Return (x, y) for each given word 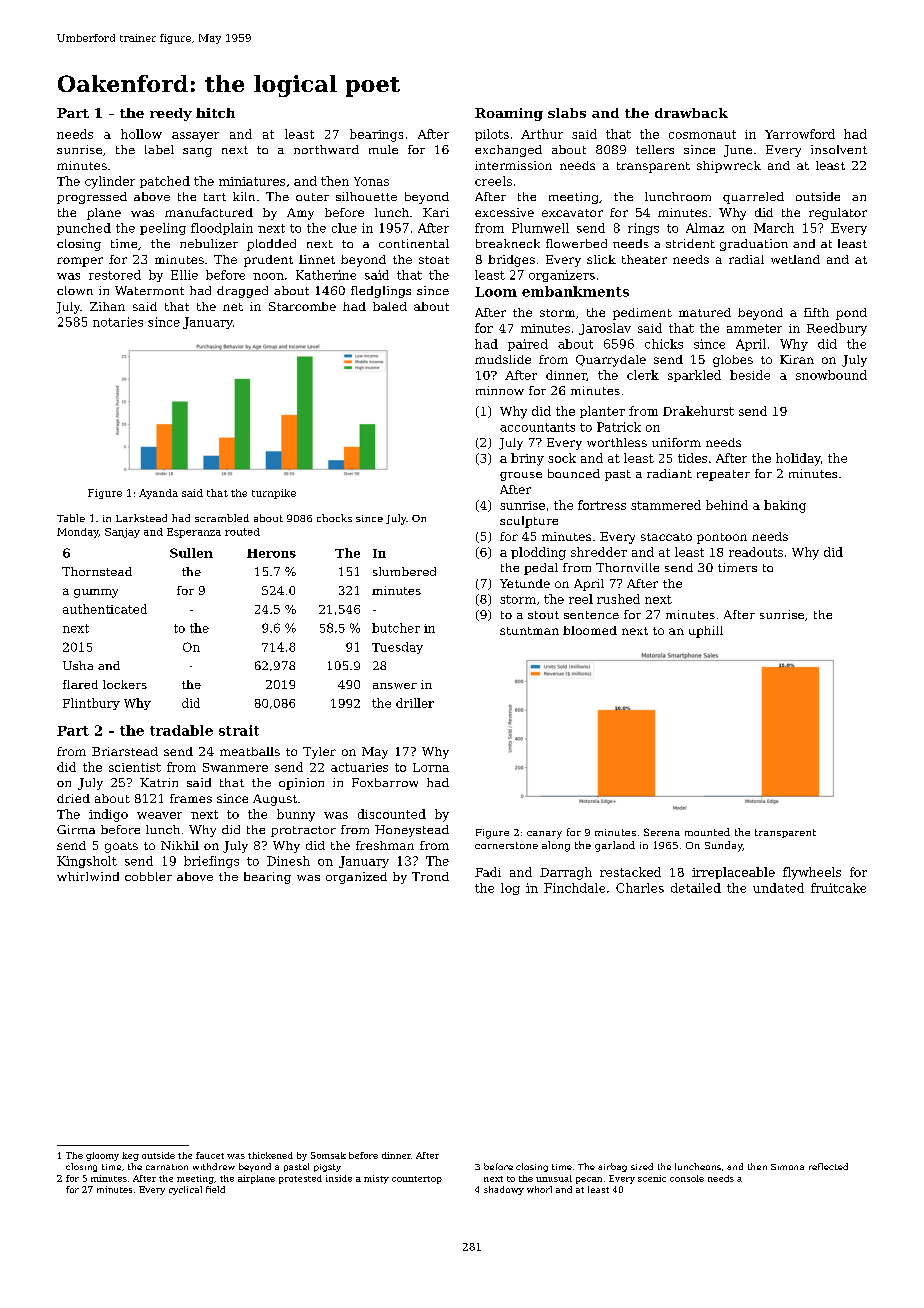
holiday (798, 459)
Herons (271, 553)
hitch (215, 113)
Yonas (371, 181)
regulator (838, 214)
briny (527, 459)
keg (130, 1156)
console (687, 1178)
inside (339, 1178)
